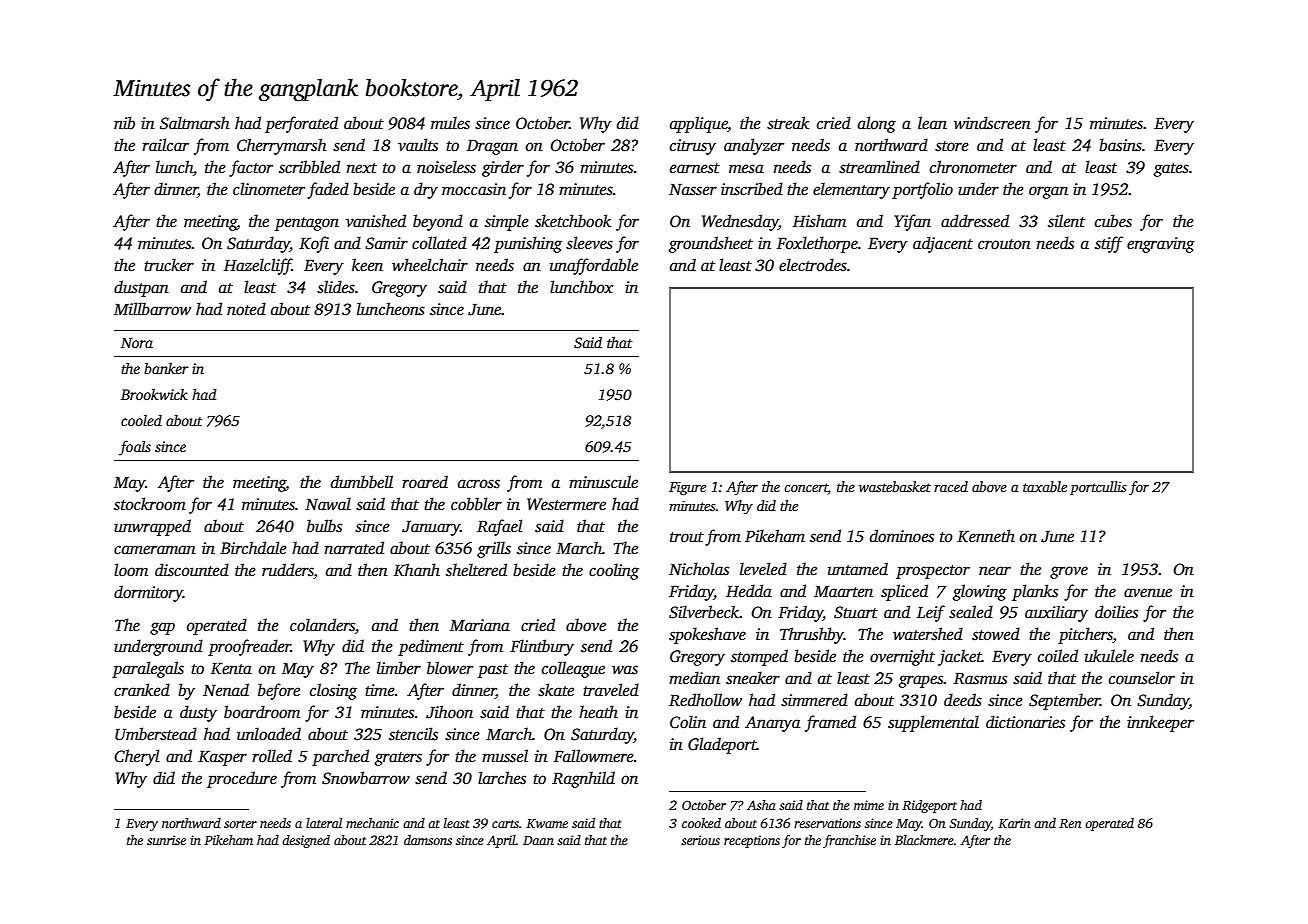 This screenshot has height=924, width=1308. I want to click on dormitory, so click(148, 593).
